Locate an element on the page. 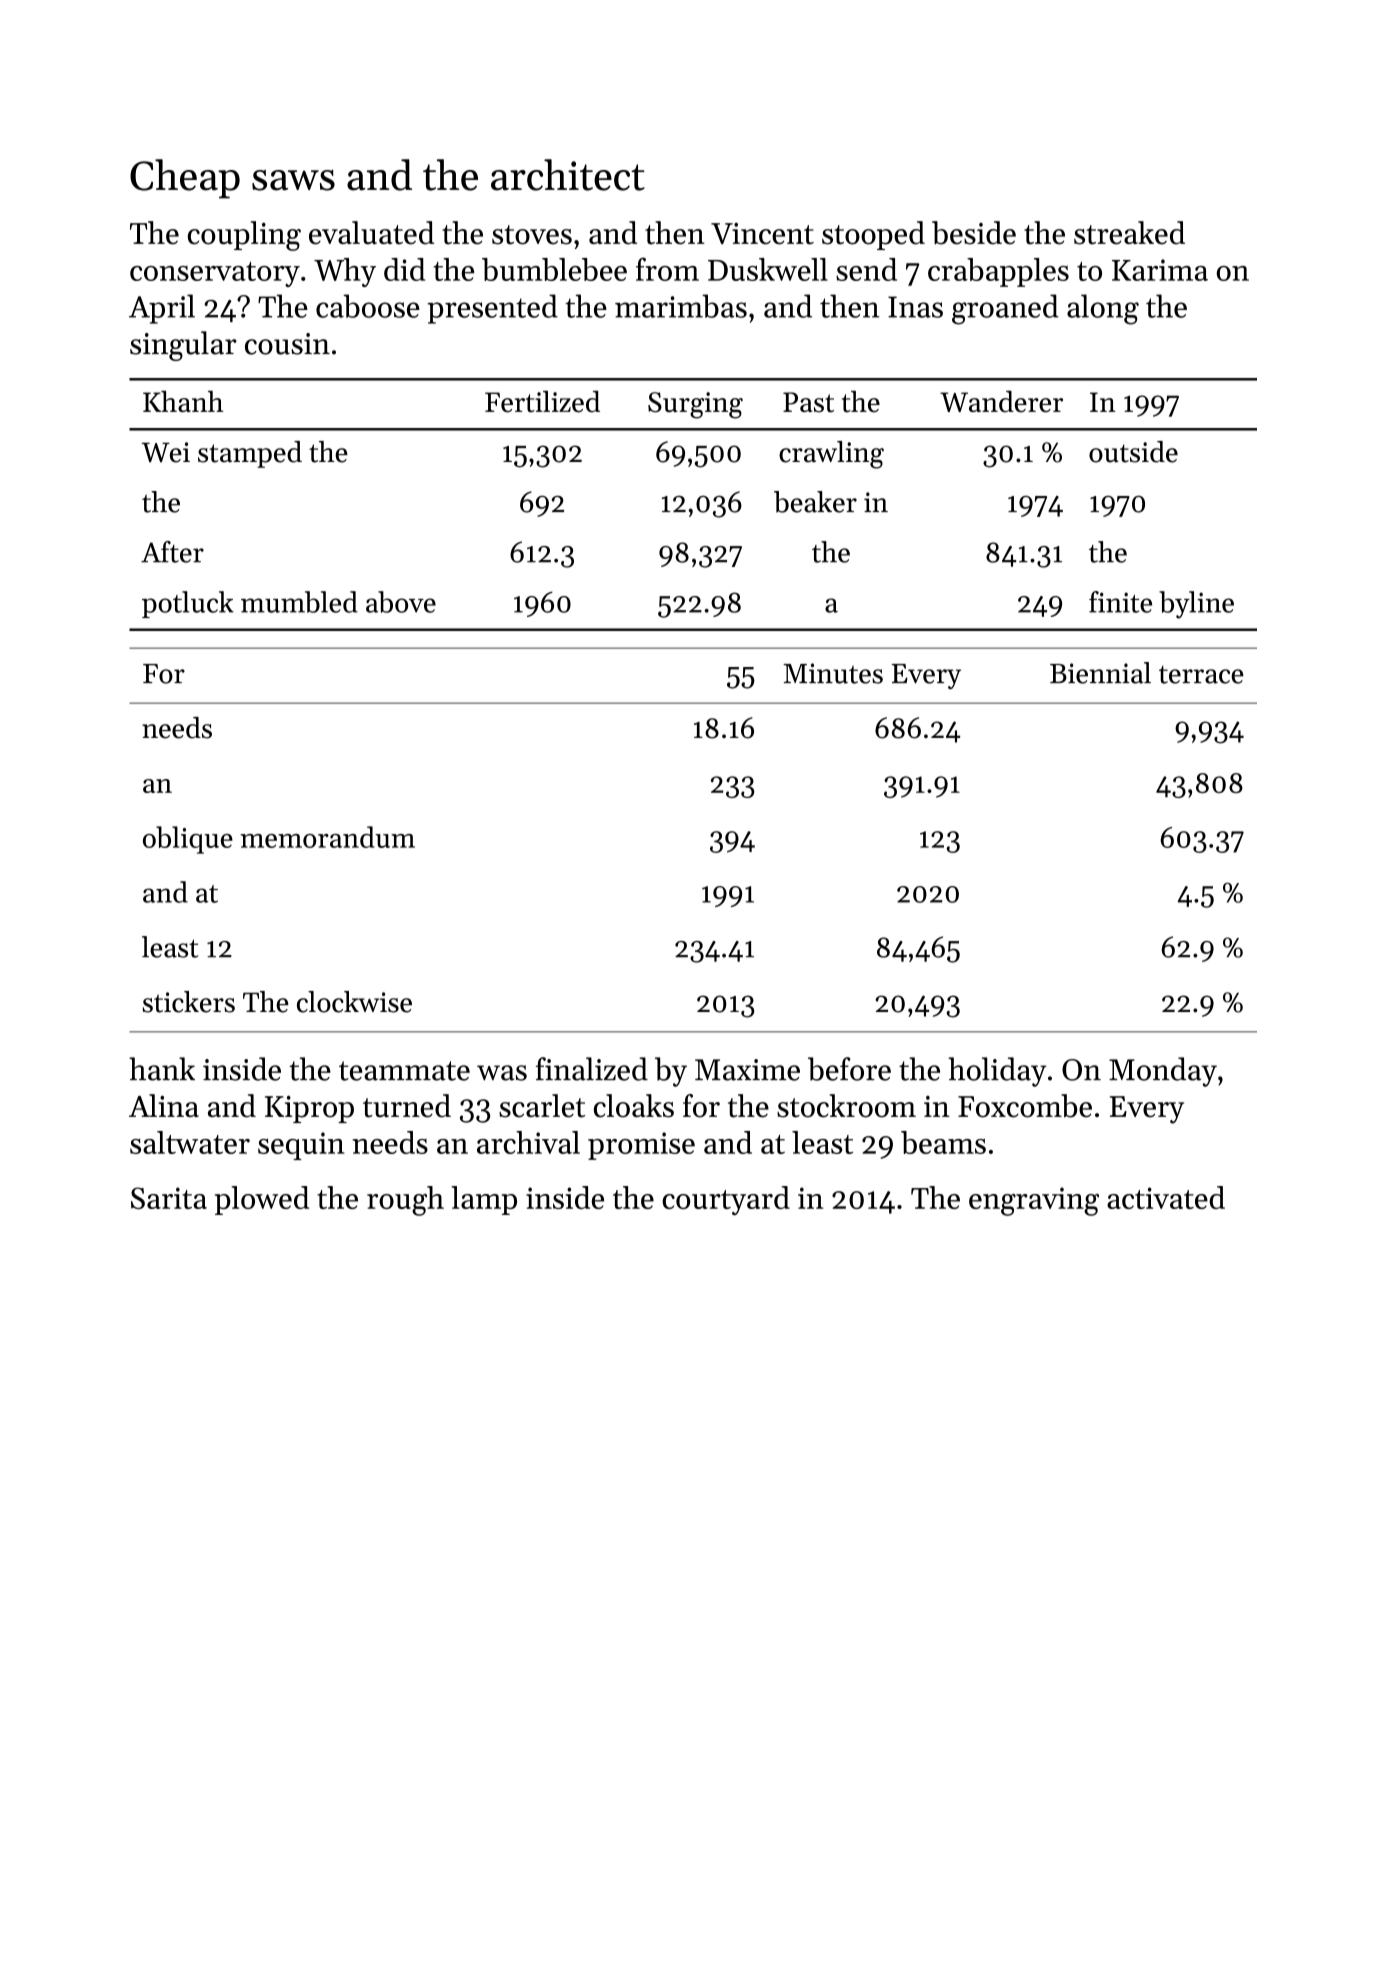  Foxcombe is located at coordinates (1025, 1106).
